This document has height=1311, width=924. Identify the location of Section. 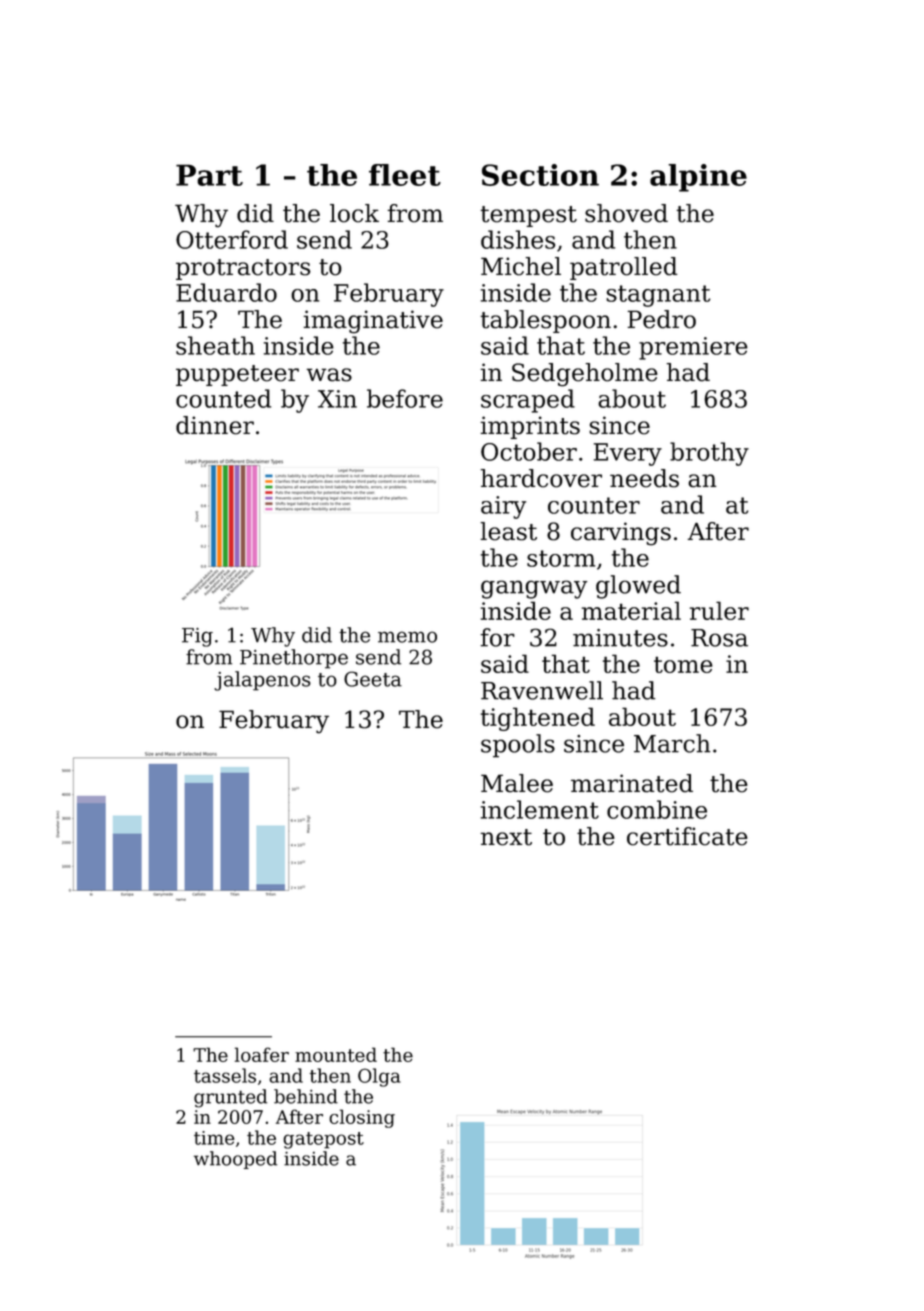
(540, 175).
